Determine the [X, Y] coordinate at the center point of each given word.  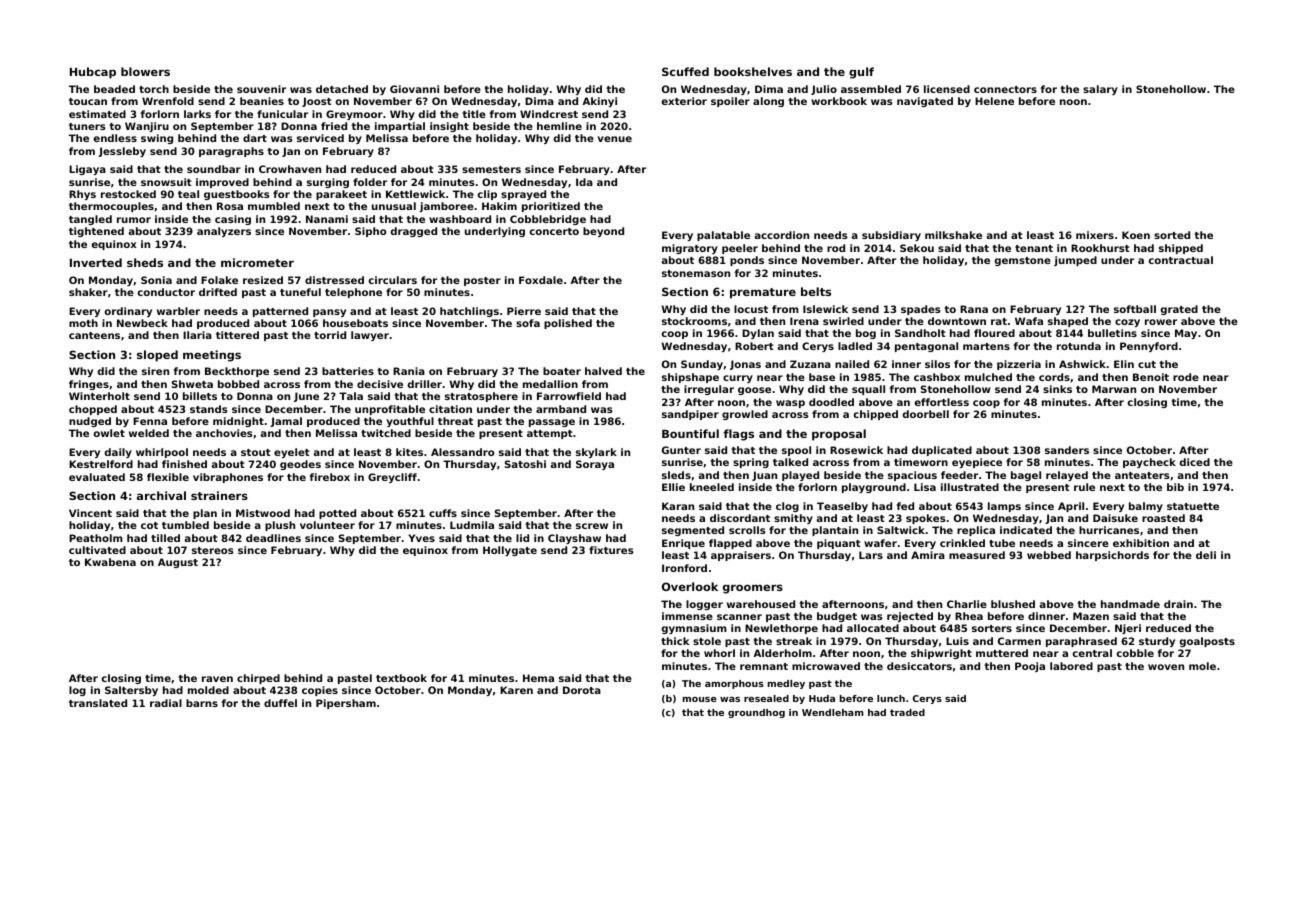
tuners [87, 126]
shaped [1068, 322]
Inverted [96, 262]
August [178, 563]
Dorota [582, 690]
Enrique [683, 544]
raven [217, 679]
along [768, 102]
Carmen [1019, 641]
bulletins [1112, 333]
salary [1100, 90]
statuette [1193, 506]
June [306, 397]
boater [562, 371]
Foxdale [541, 280]
